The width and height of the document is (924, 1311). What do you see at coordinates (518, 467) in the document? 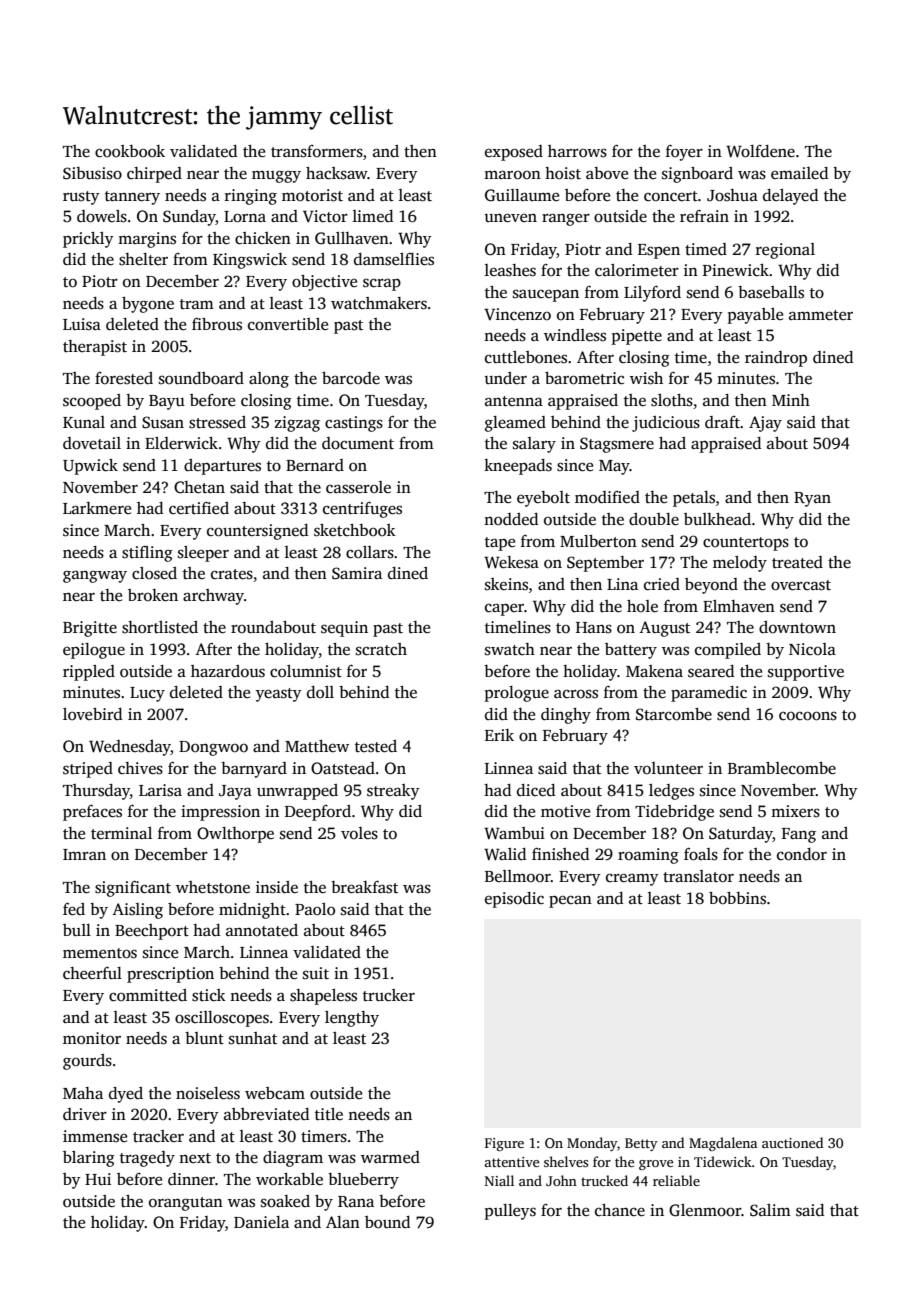
I see `kneepads` at bounding box center [518, 467].
